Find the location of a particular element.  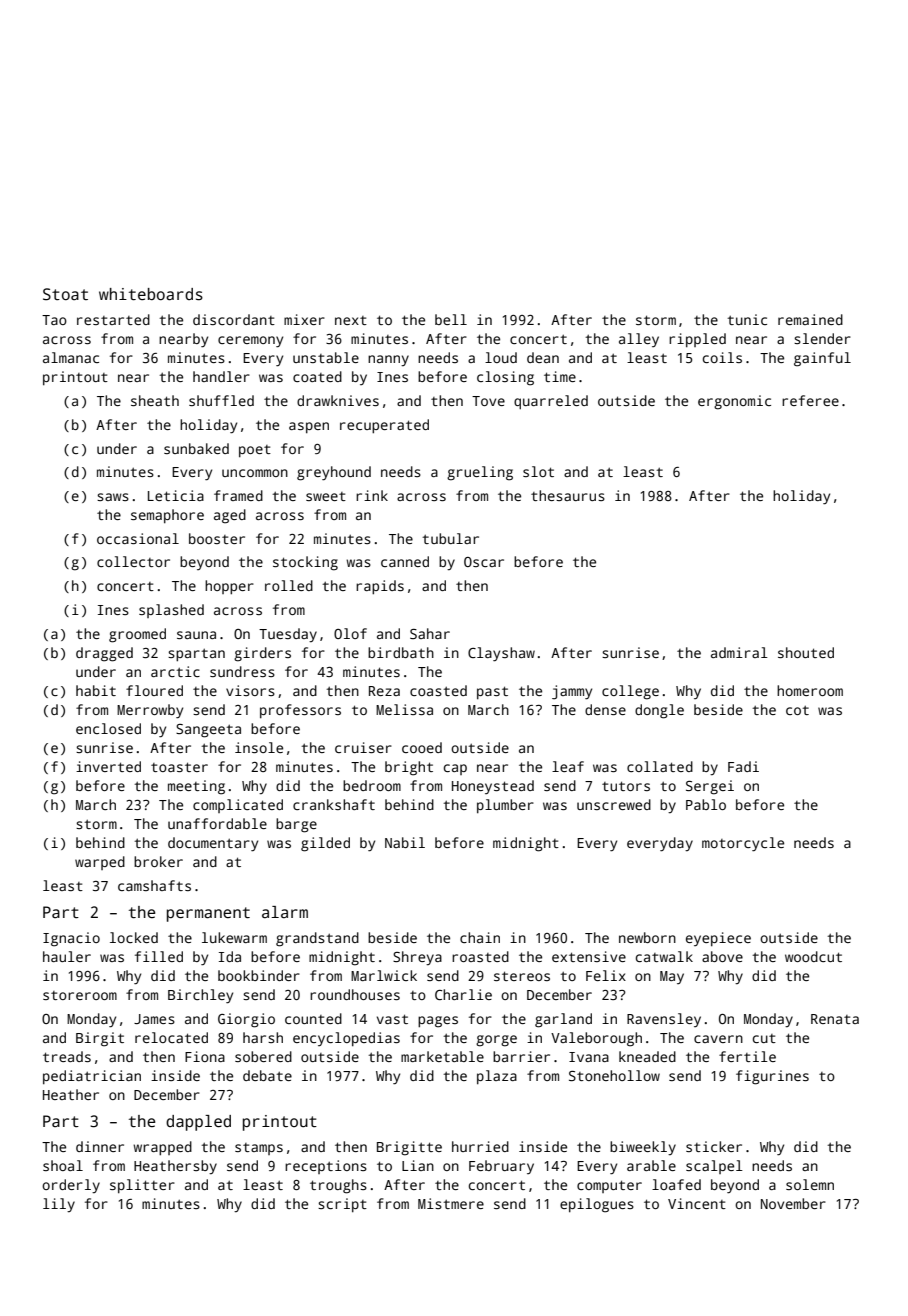

stamps is located at coordinates (259, 1149).
